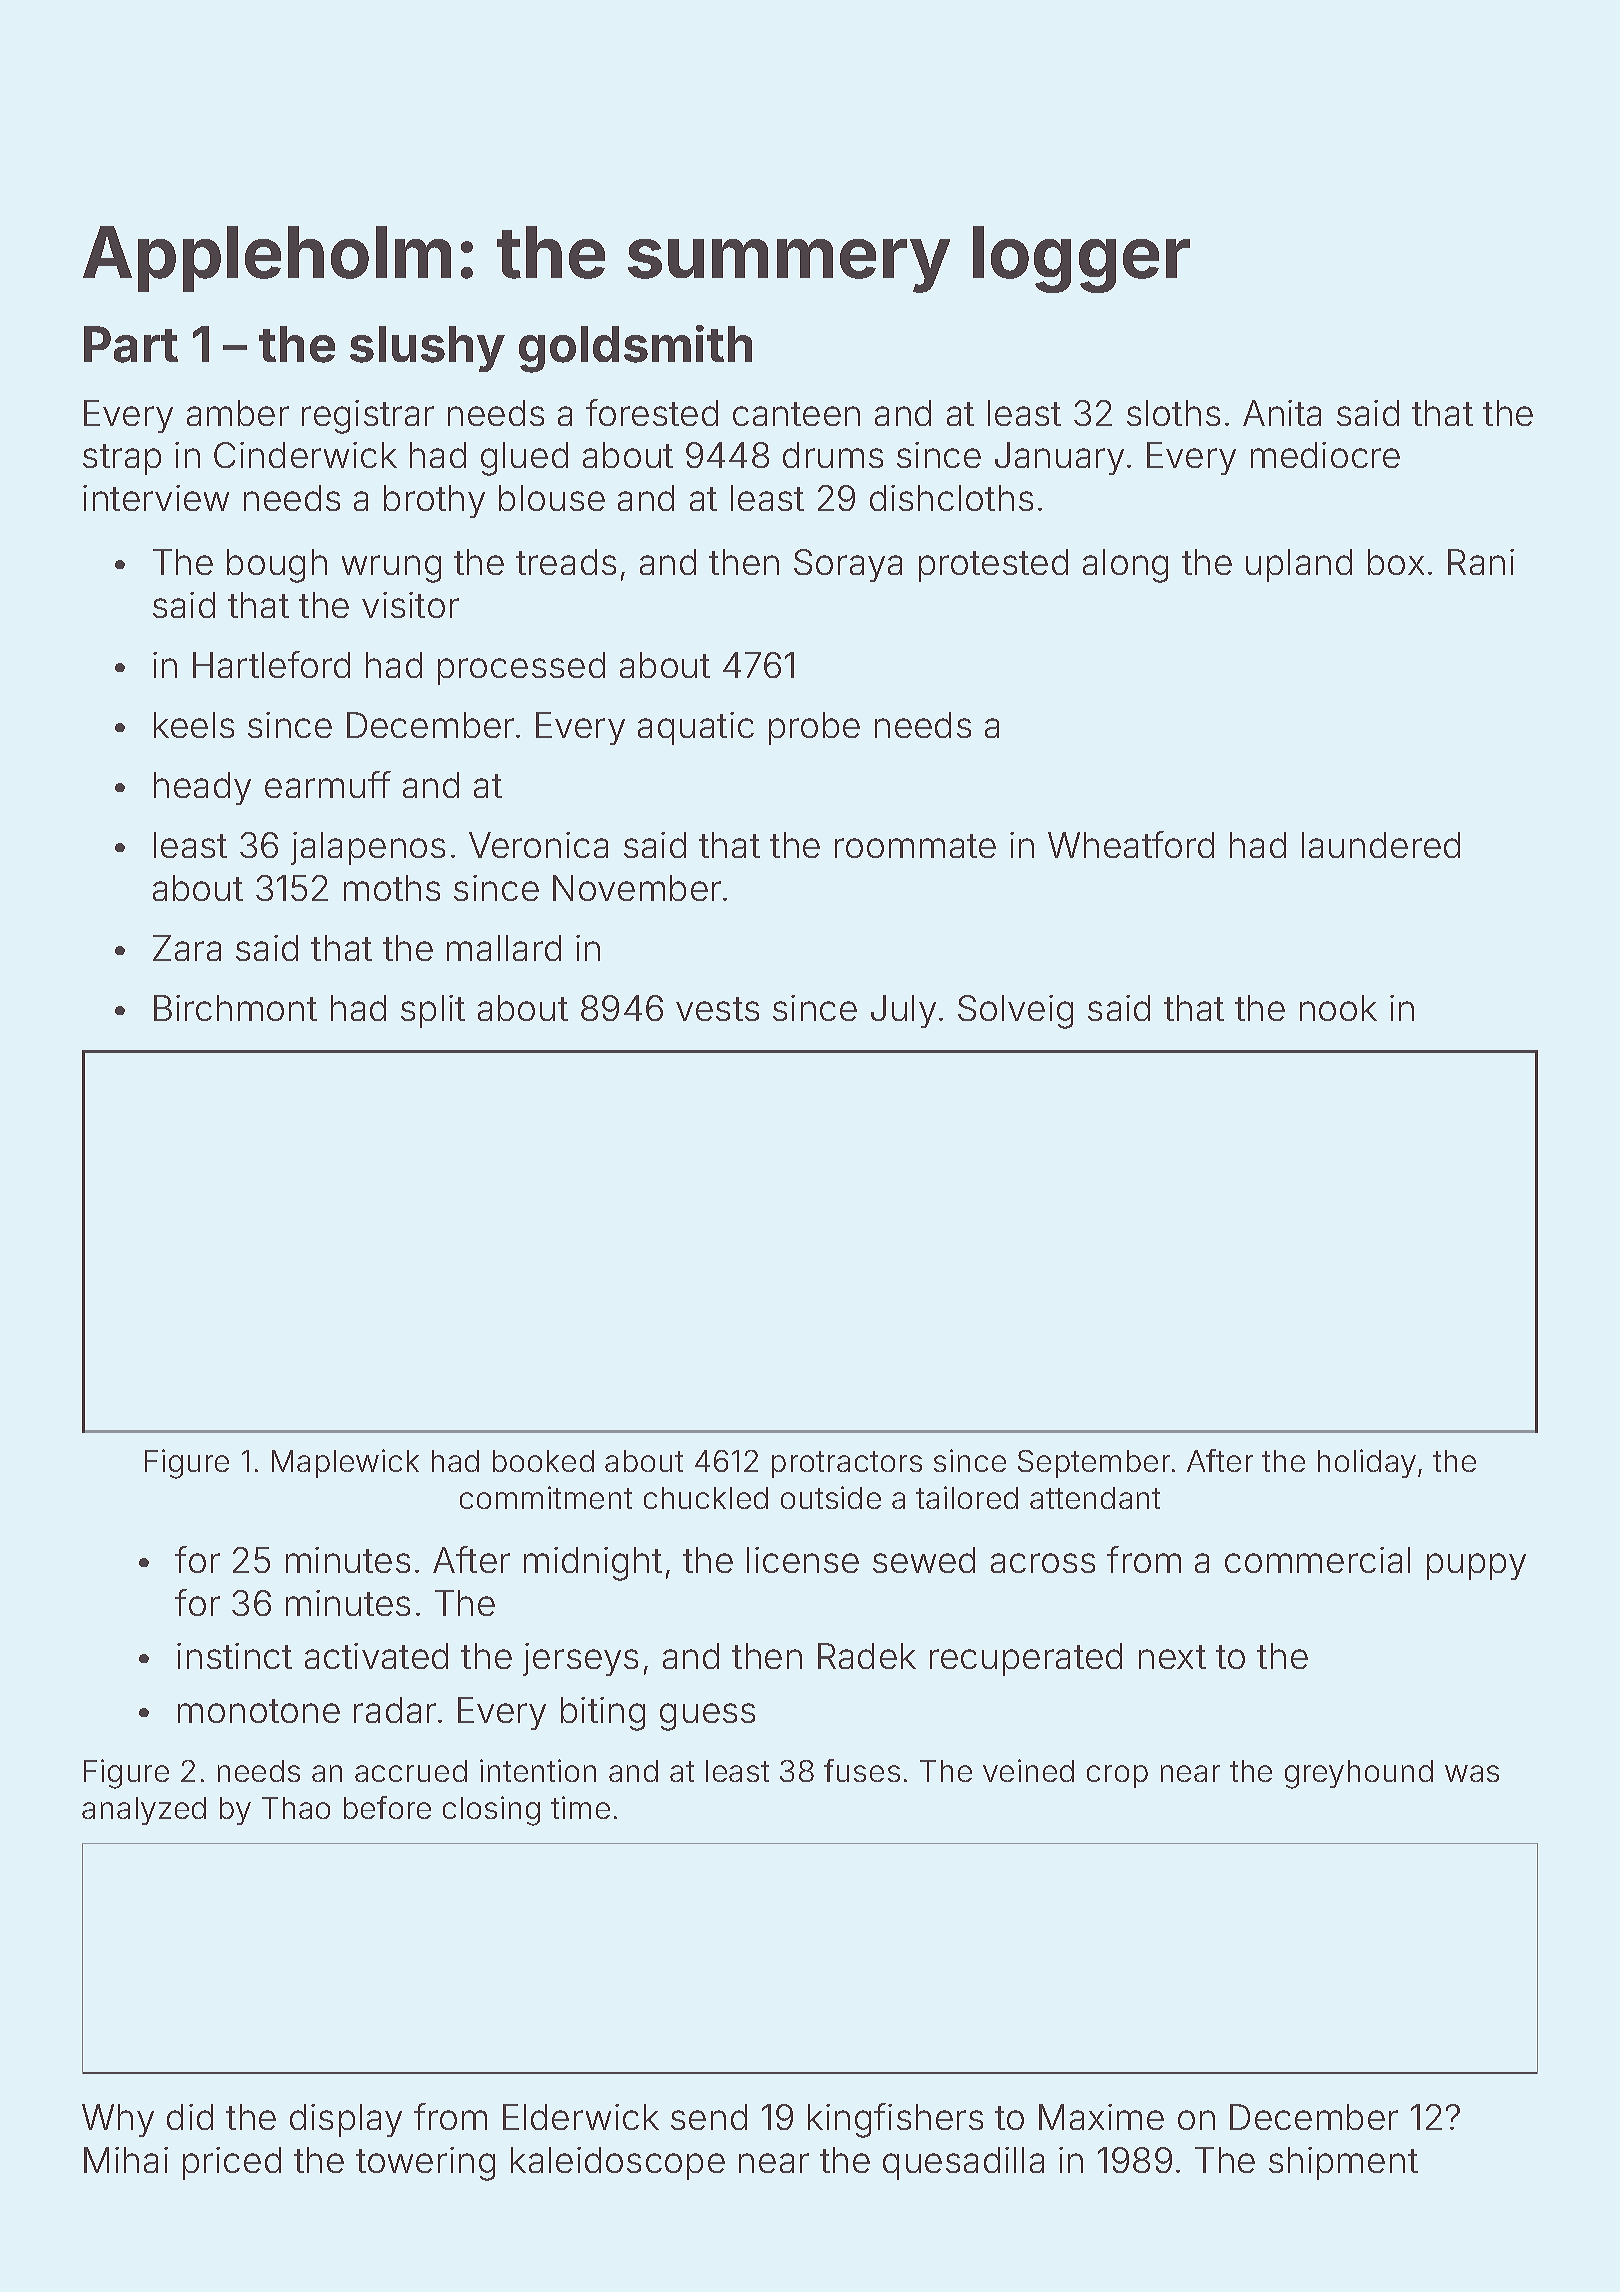 The height and width of the screenshot is (2292, 1620). Describe the element at coordinates (376, 1656) in the screenshot. I see `activated` at that location.
